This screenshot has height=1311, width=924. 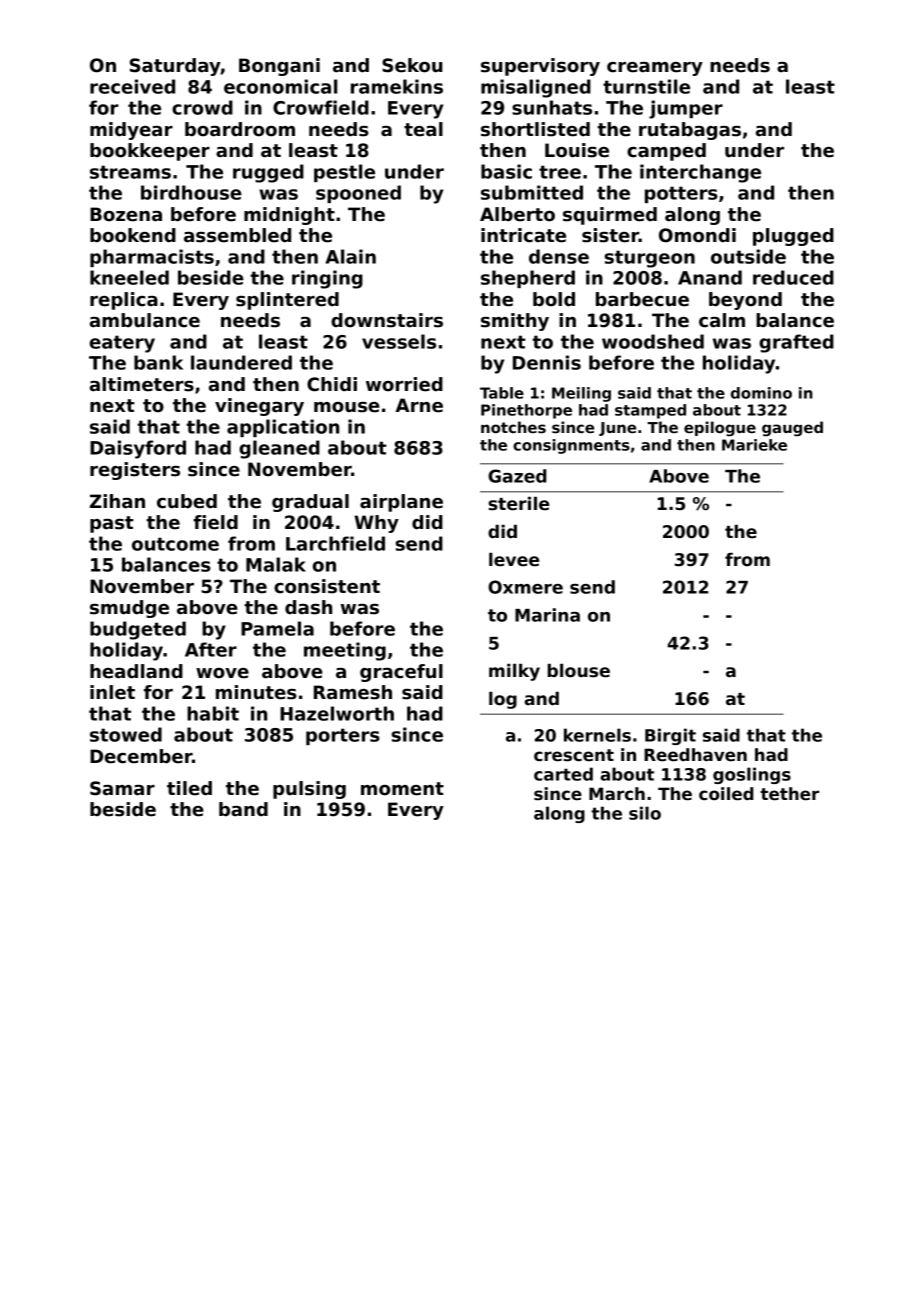 I want to click on gauged, so click(x=792, y=429).
